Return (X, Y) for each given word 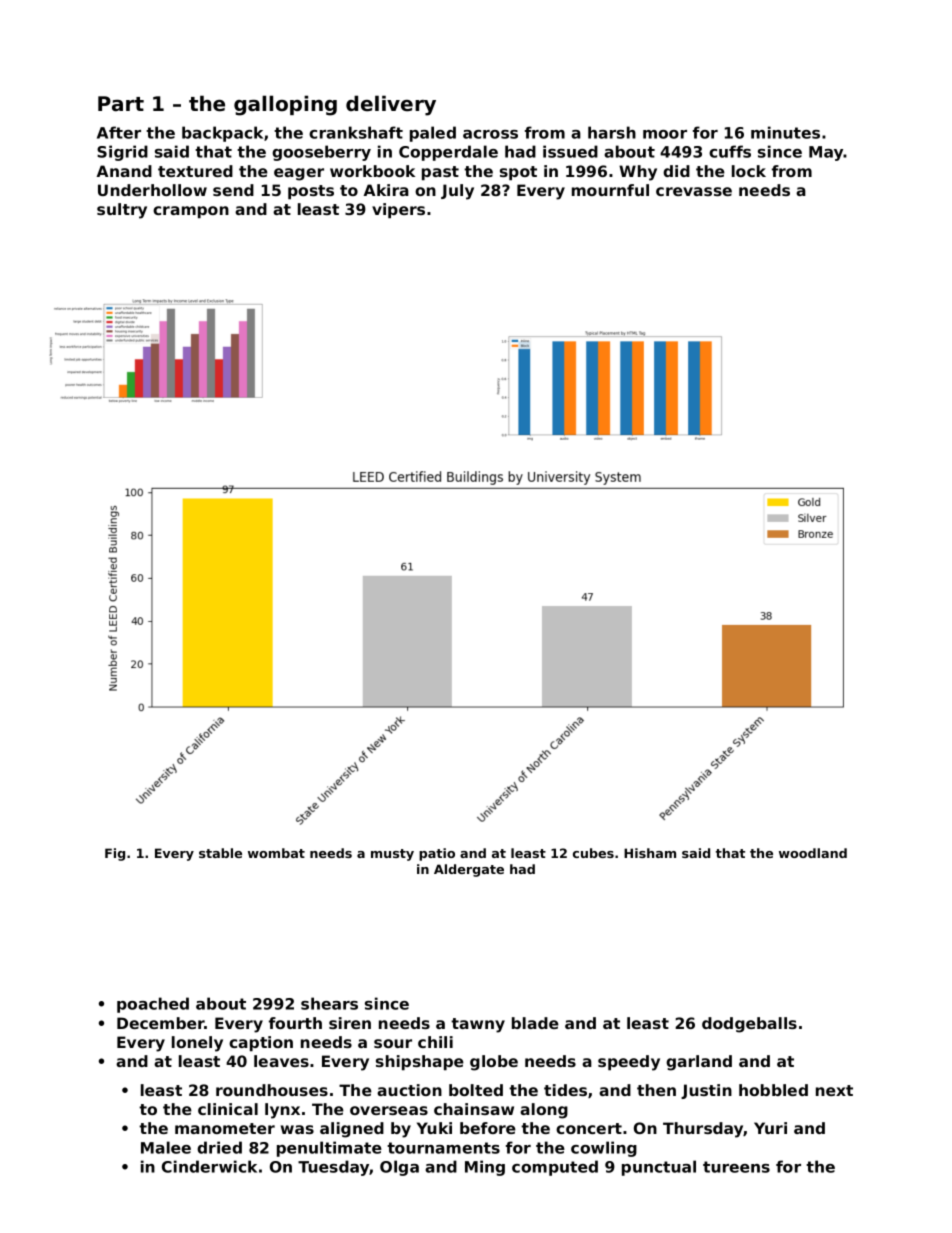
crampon (191, 212)
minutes (785, 132)
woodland (813, 853)
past (440, 173)
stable (220, 853)
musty (392, 855)
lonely (197, 1044)
